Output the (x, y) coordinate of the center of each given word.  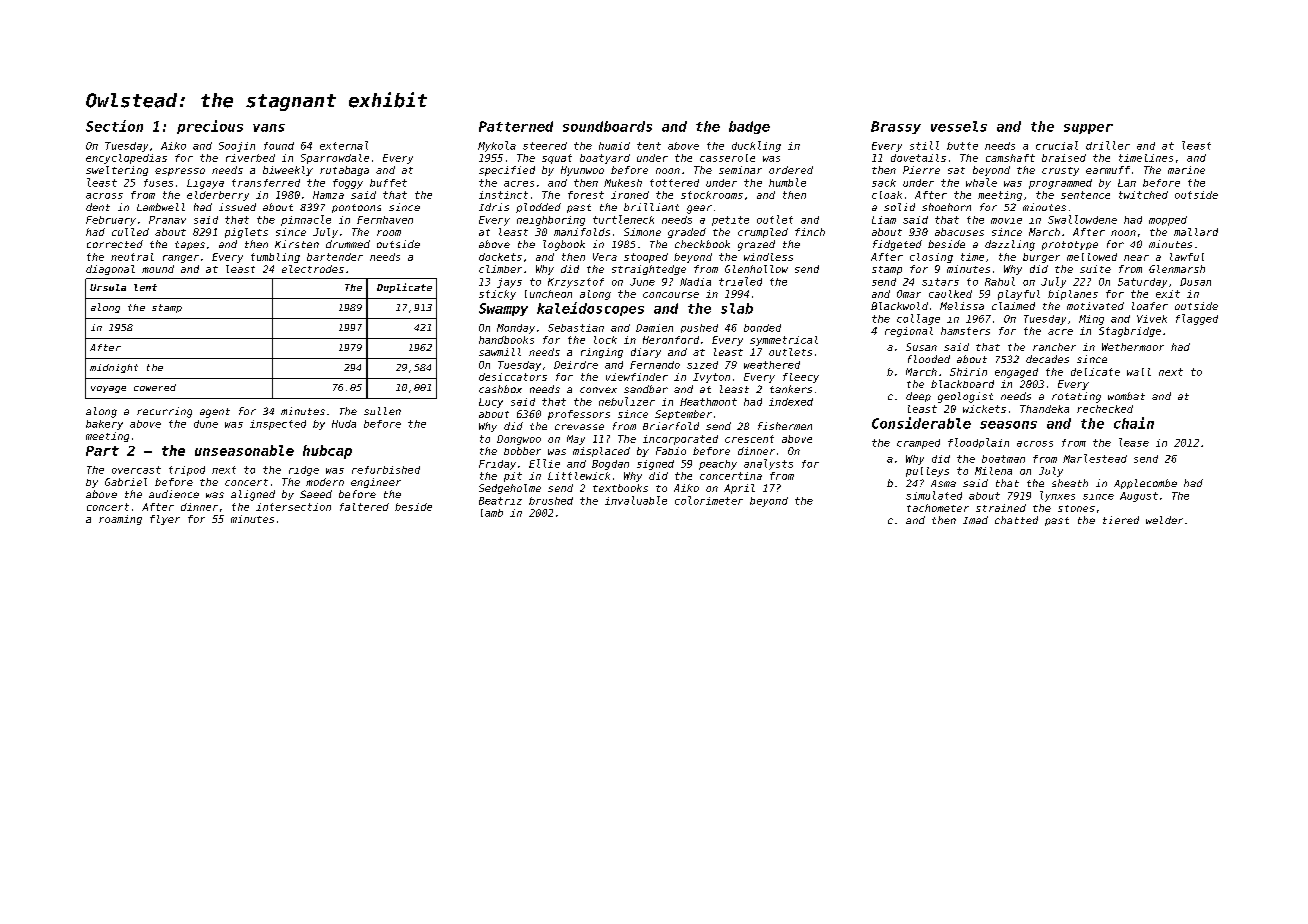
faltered (364, 507)
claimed (1013, 306)
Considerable (921, 423)
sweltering (117, 171)
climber (500, 269)
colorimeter (709, 500)
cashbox (500, 389)
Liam (884, 220)
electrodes (313, 269)
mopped (1168, 221)
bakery (104, 425)
